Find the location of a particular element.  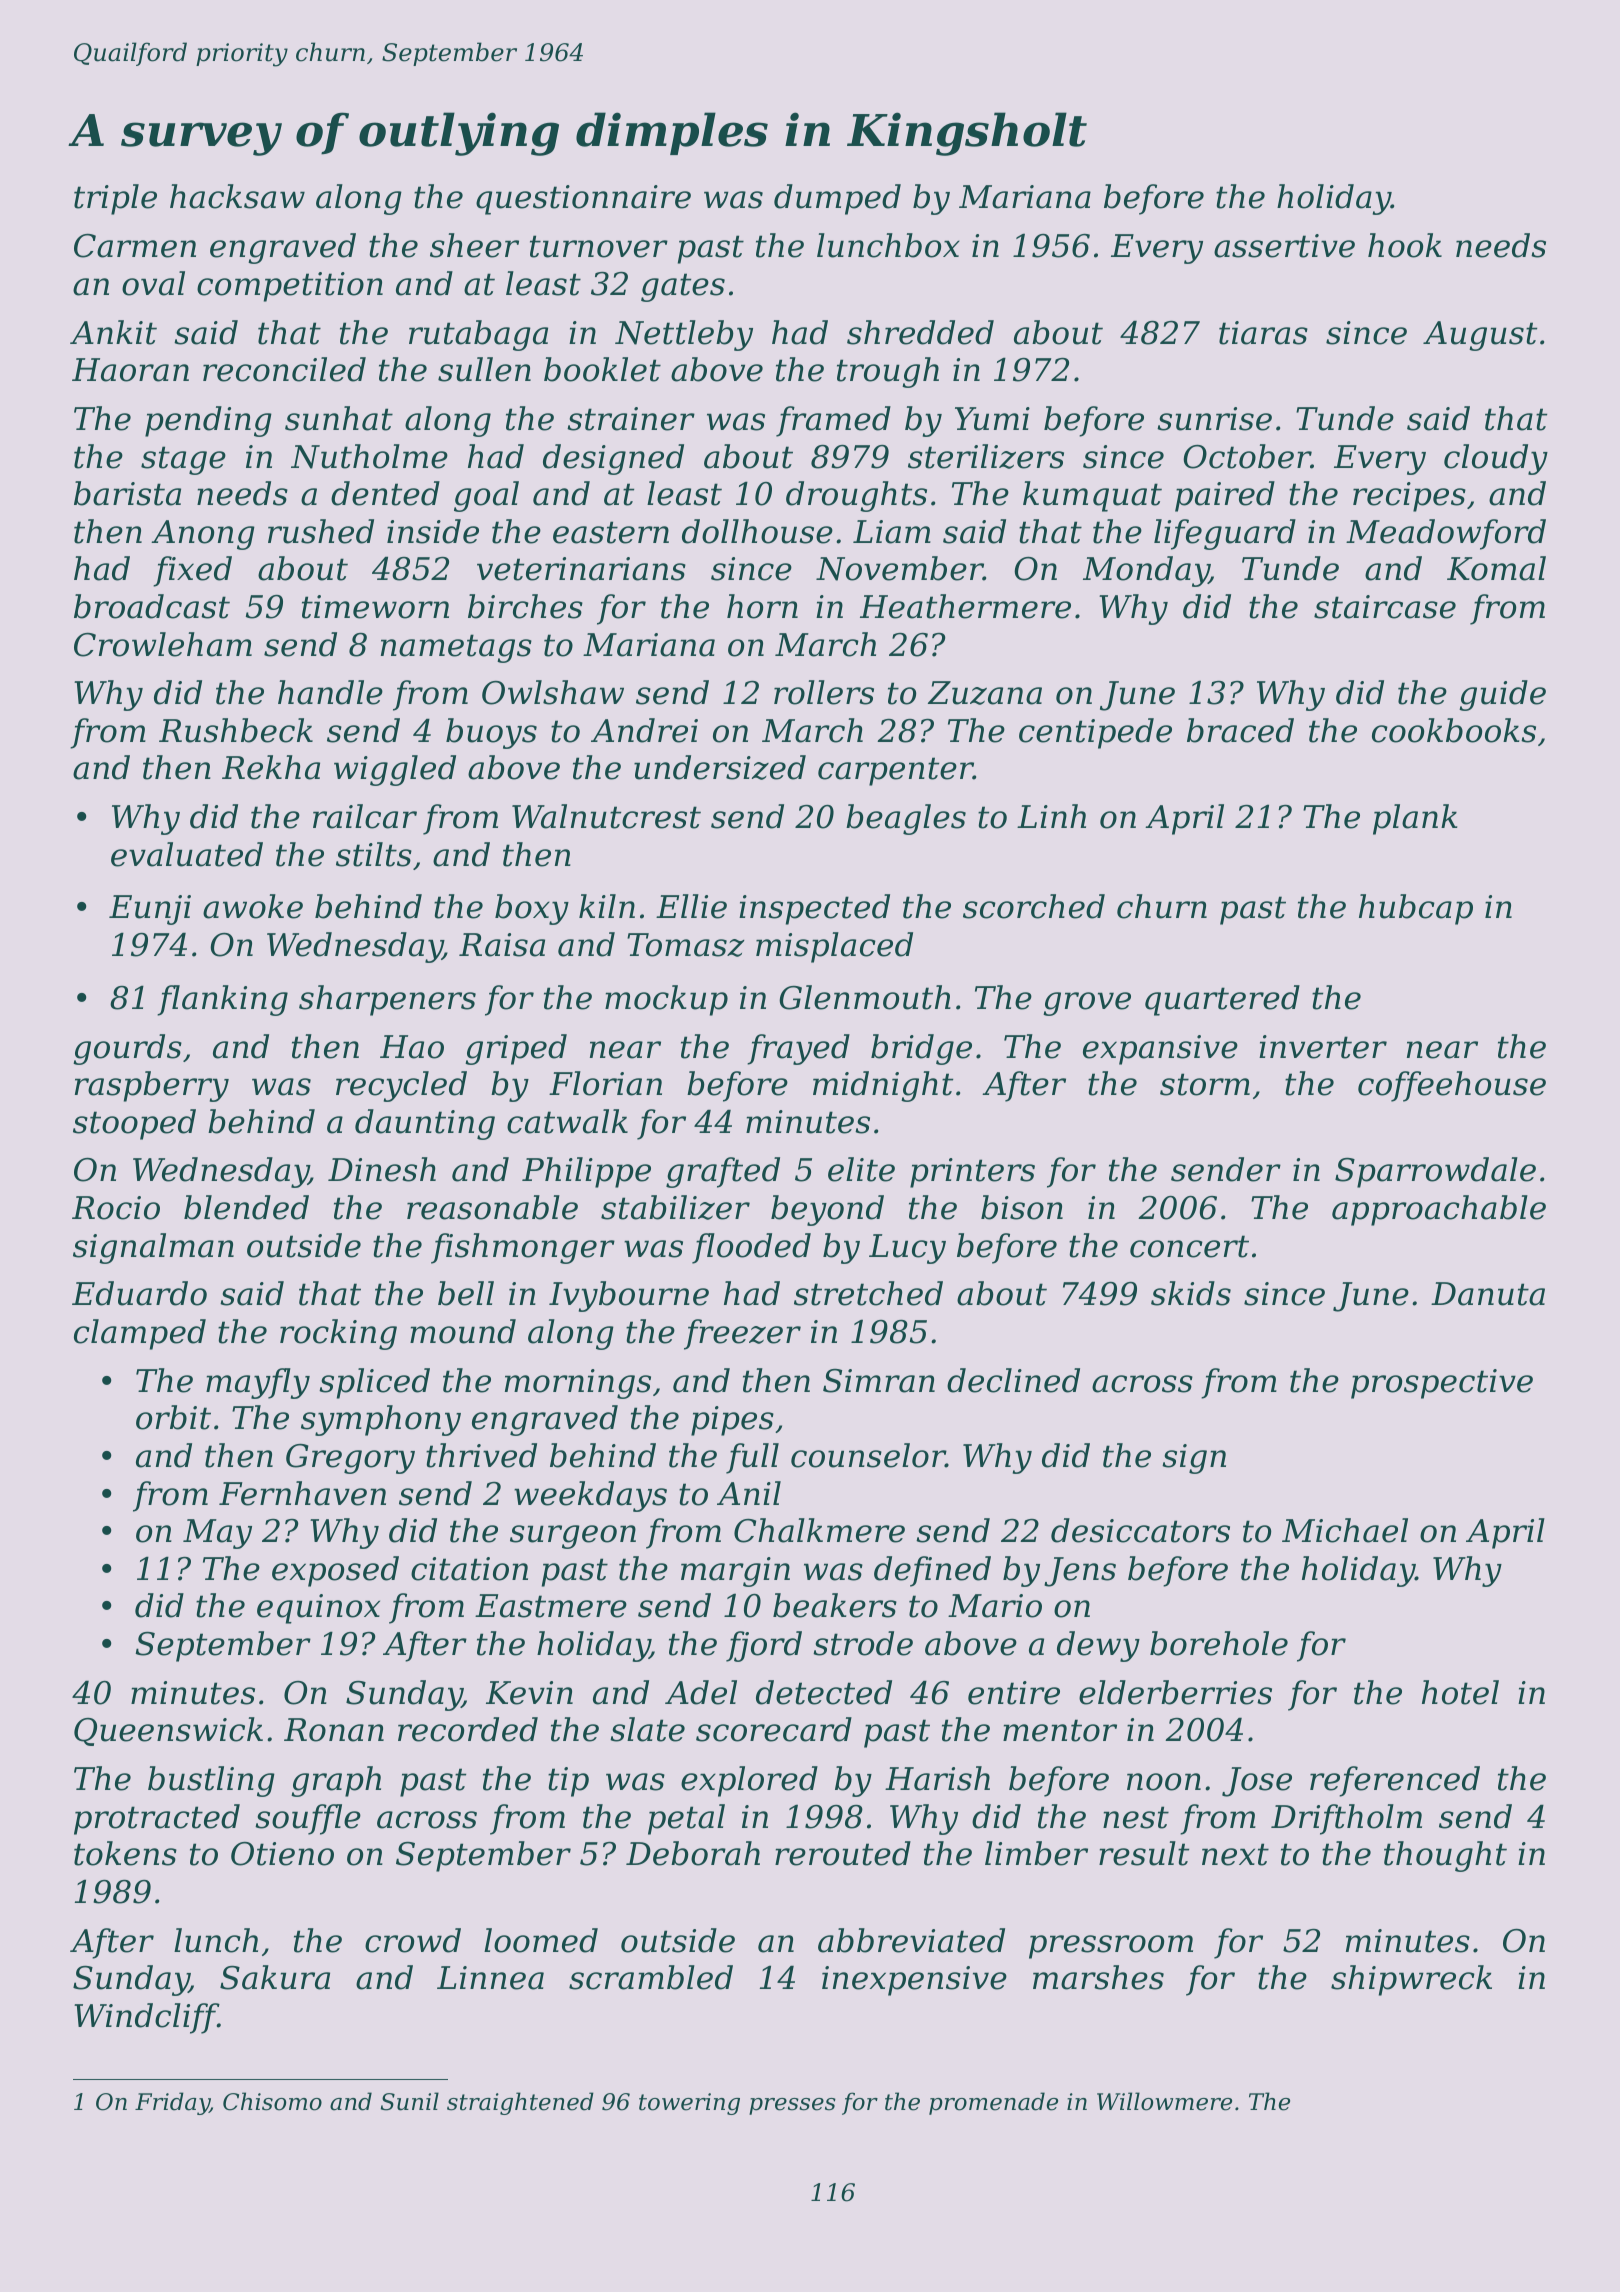

triple is located at coordinates (115, 199).
